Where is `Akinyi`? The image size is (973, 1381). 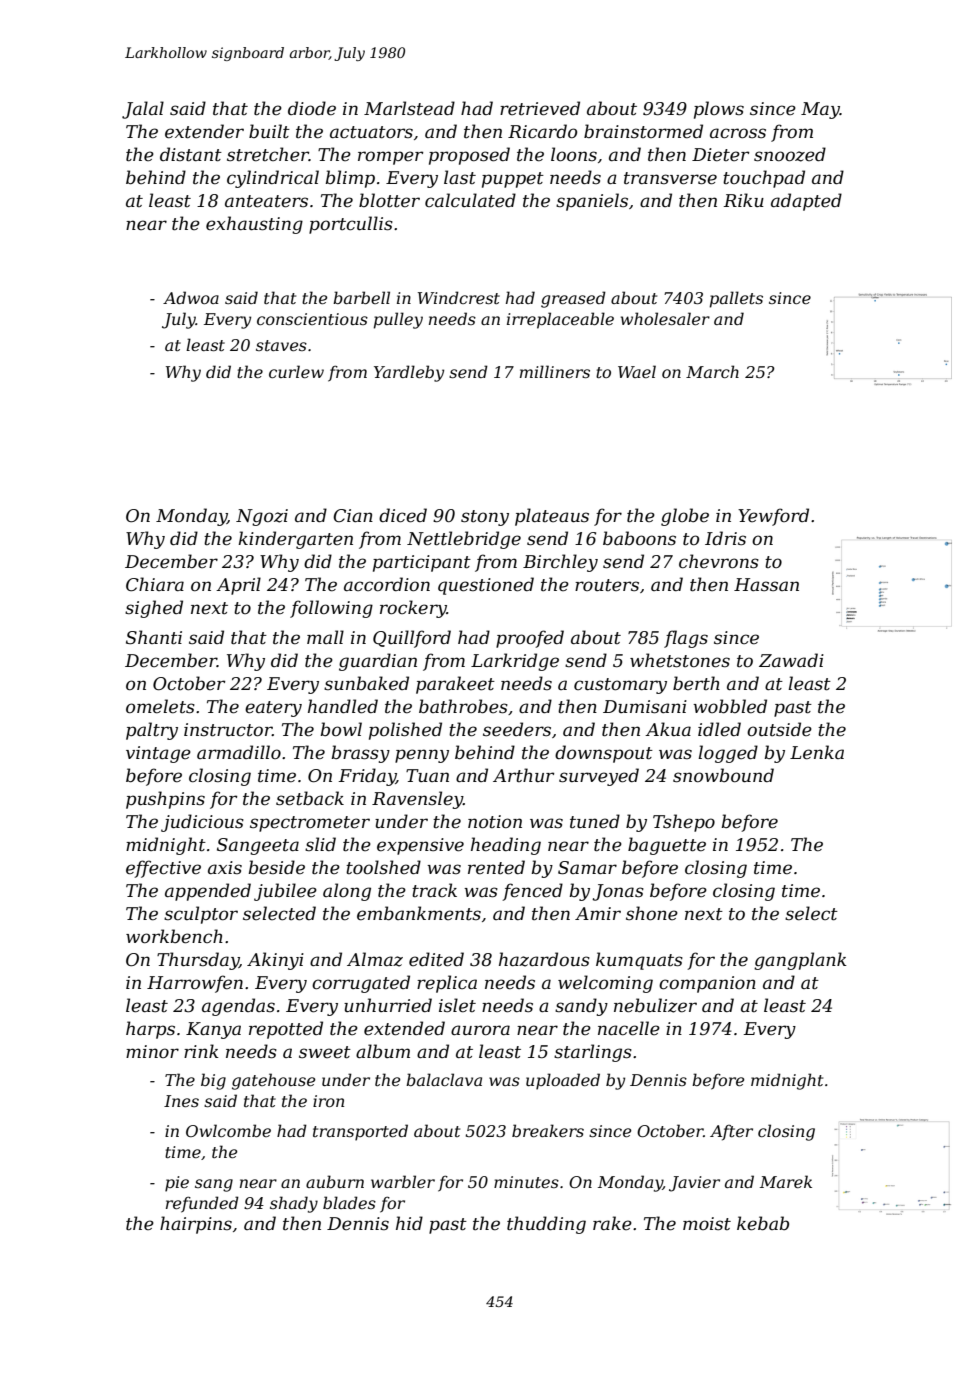
Akinyi is located at coordinates (275, 961).
